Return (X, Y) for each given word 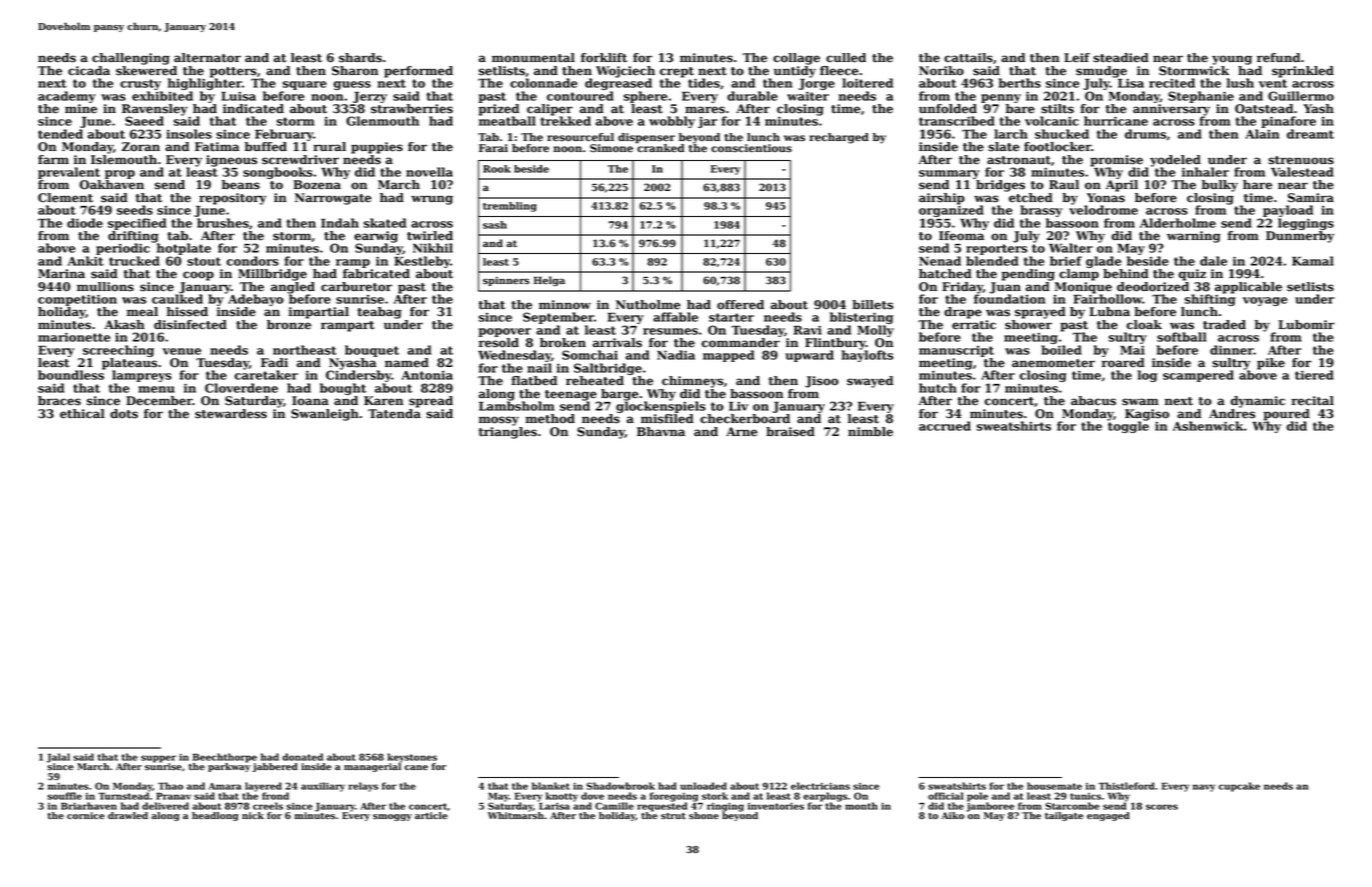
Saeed (144, 121)
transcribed (957, 121)
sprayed (1040, 313)
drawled (128, 815)
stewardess (231, 414)
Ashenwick (1208, 426)
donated (302, 757)
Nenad (940, 261)
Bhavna (661, 431)
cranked (660, 148)
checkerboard (745, 419)
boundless (71, 375)
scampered (1198, 376)
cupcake (1239, 787)
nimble (870, 432)
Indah (340, 223)
